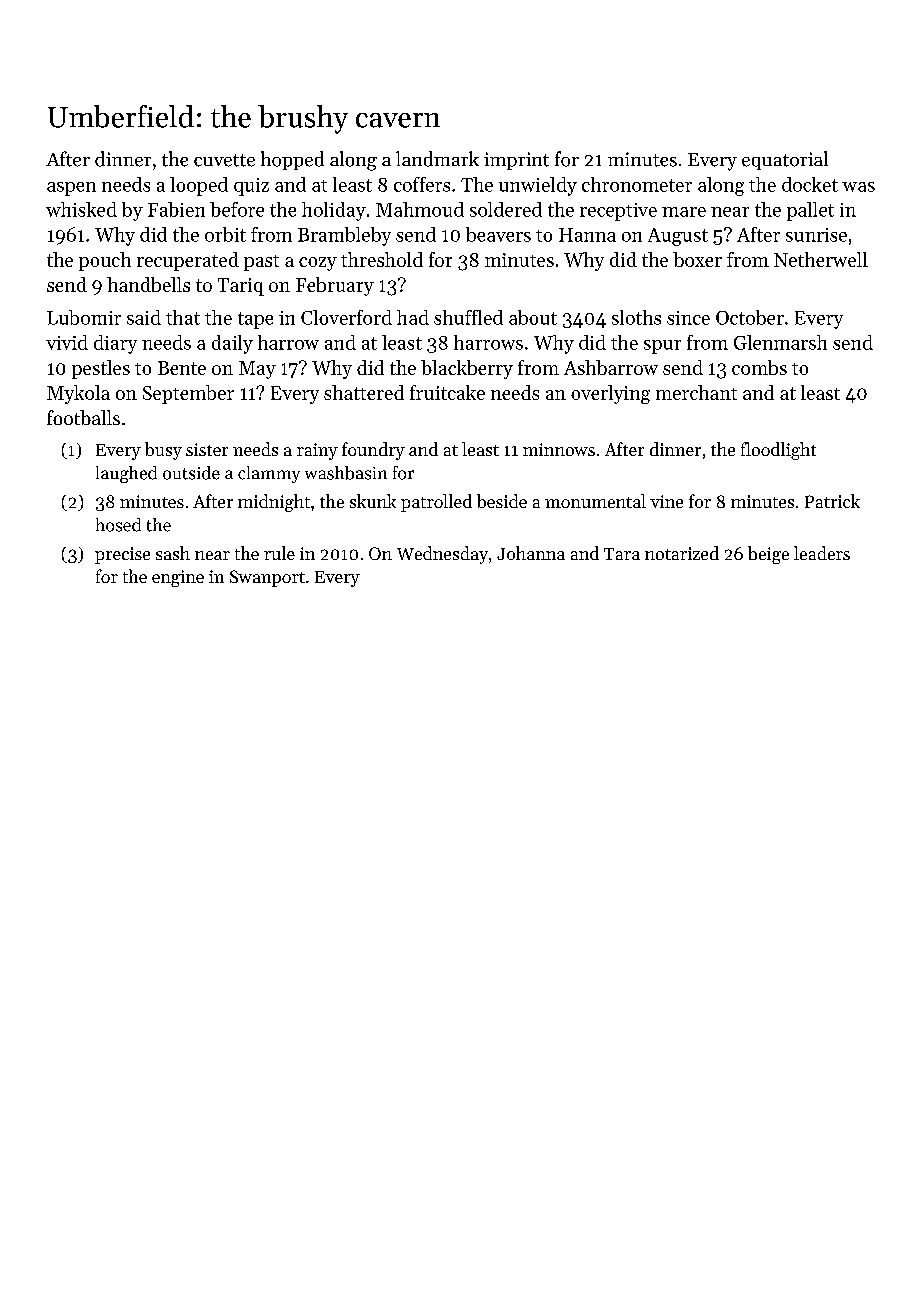 Image resolution: width=924 pixels, height=1314 pixels. What do you see at coordinates (559, 449) in the screenshot?
I see `minnows` at bounding box center [559, 449].
